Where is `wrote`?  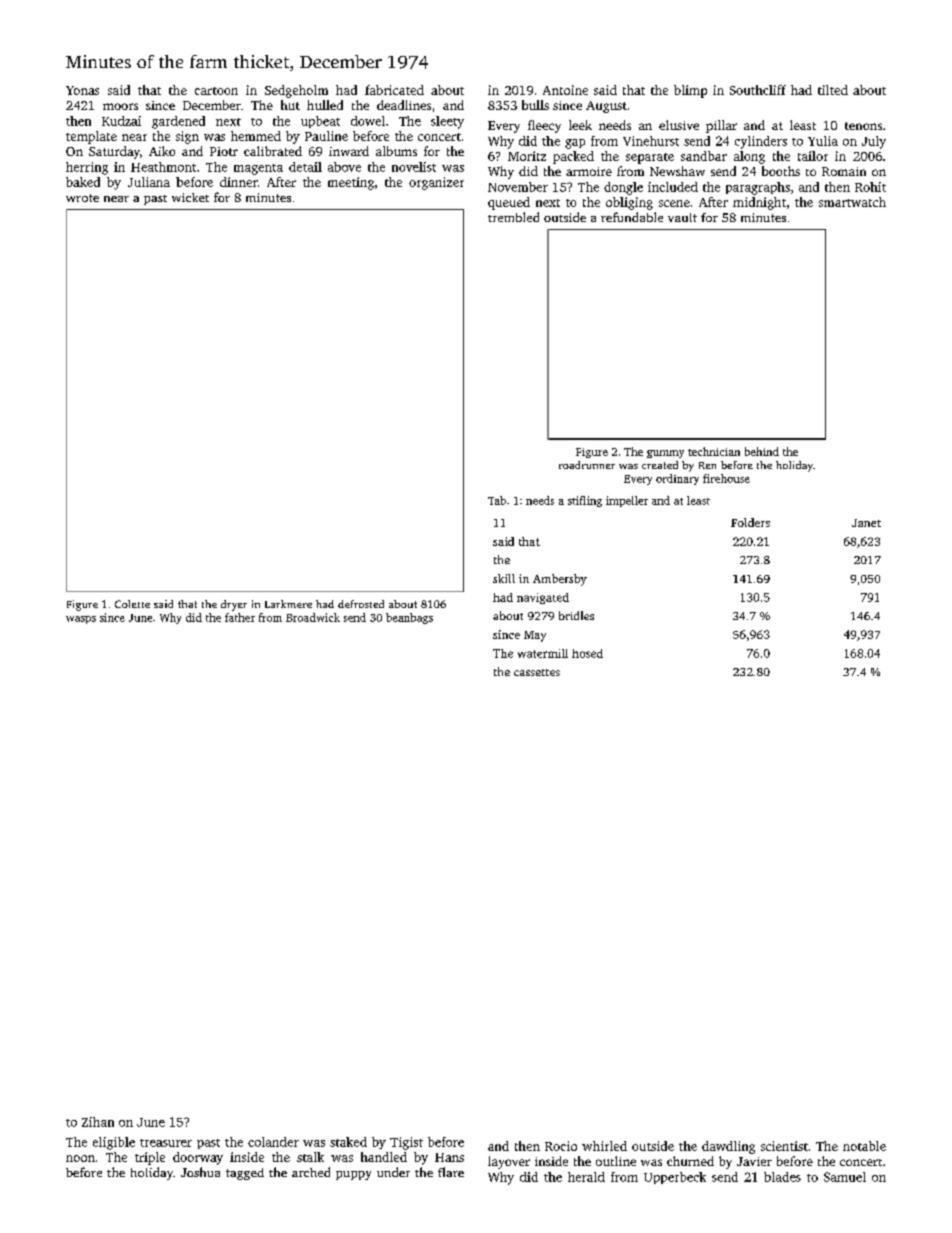
wrote is located at coordinates (82, 198).
